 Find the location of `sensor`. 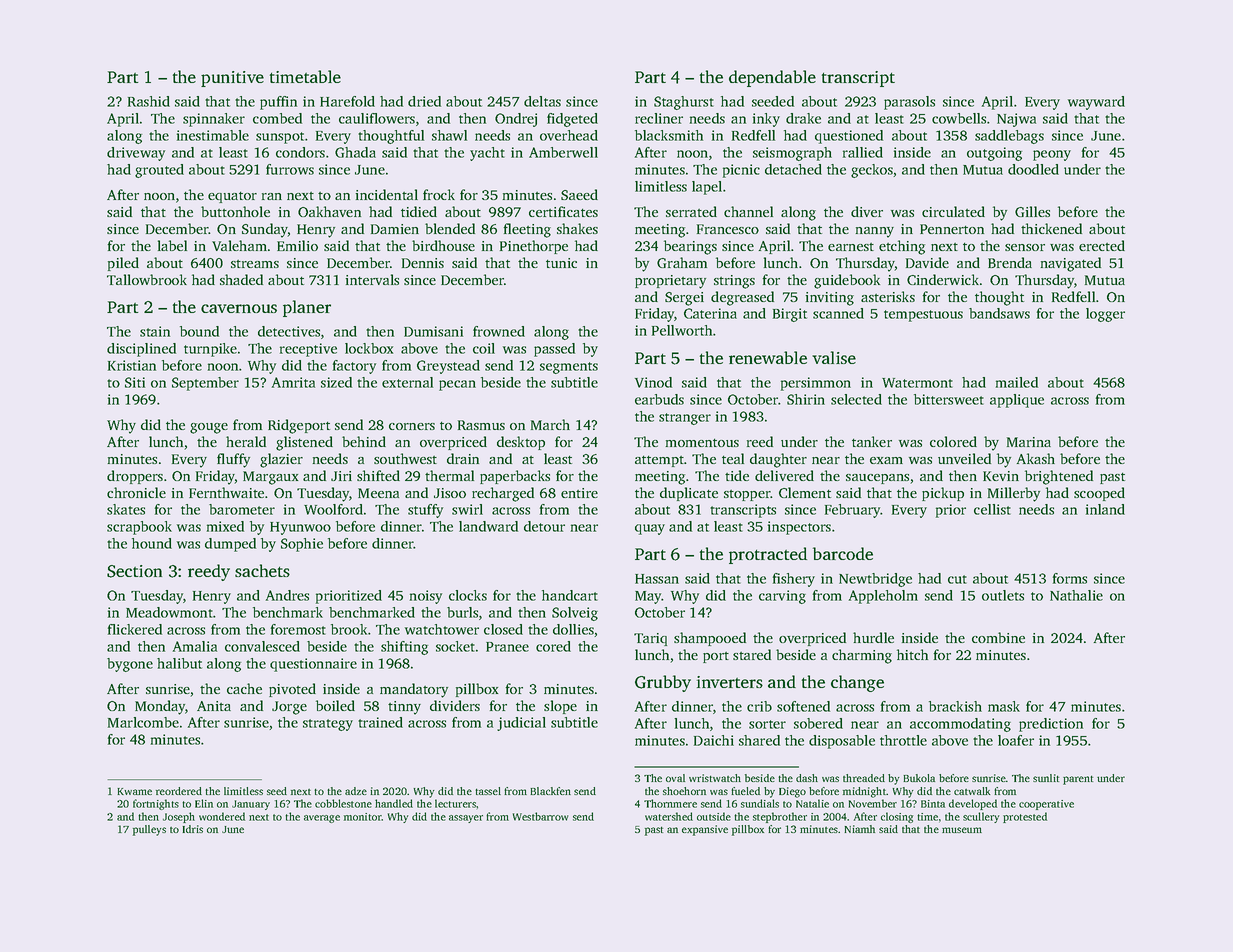

sensor is located at coordinates (1025, 247).
